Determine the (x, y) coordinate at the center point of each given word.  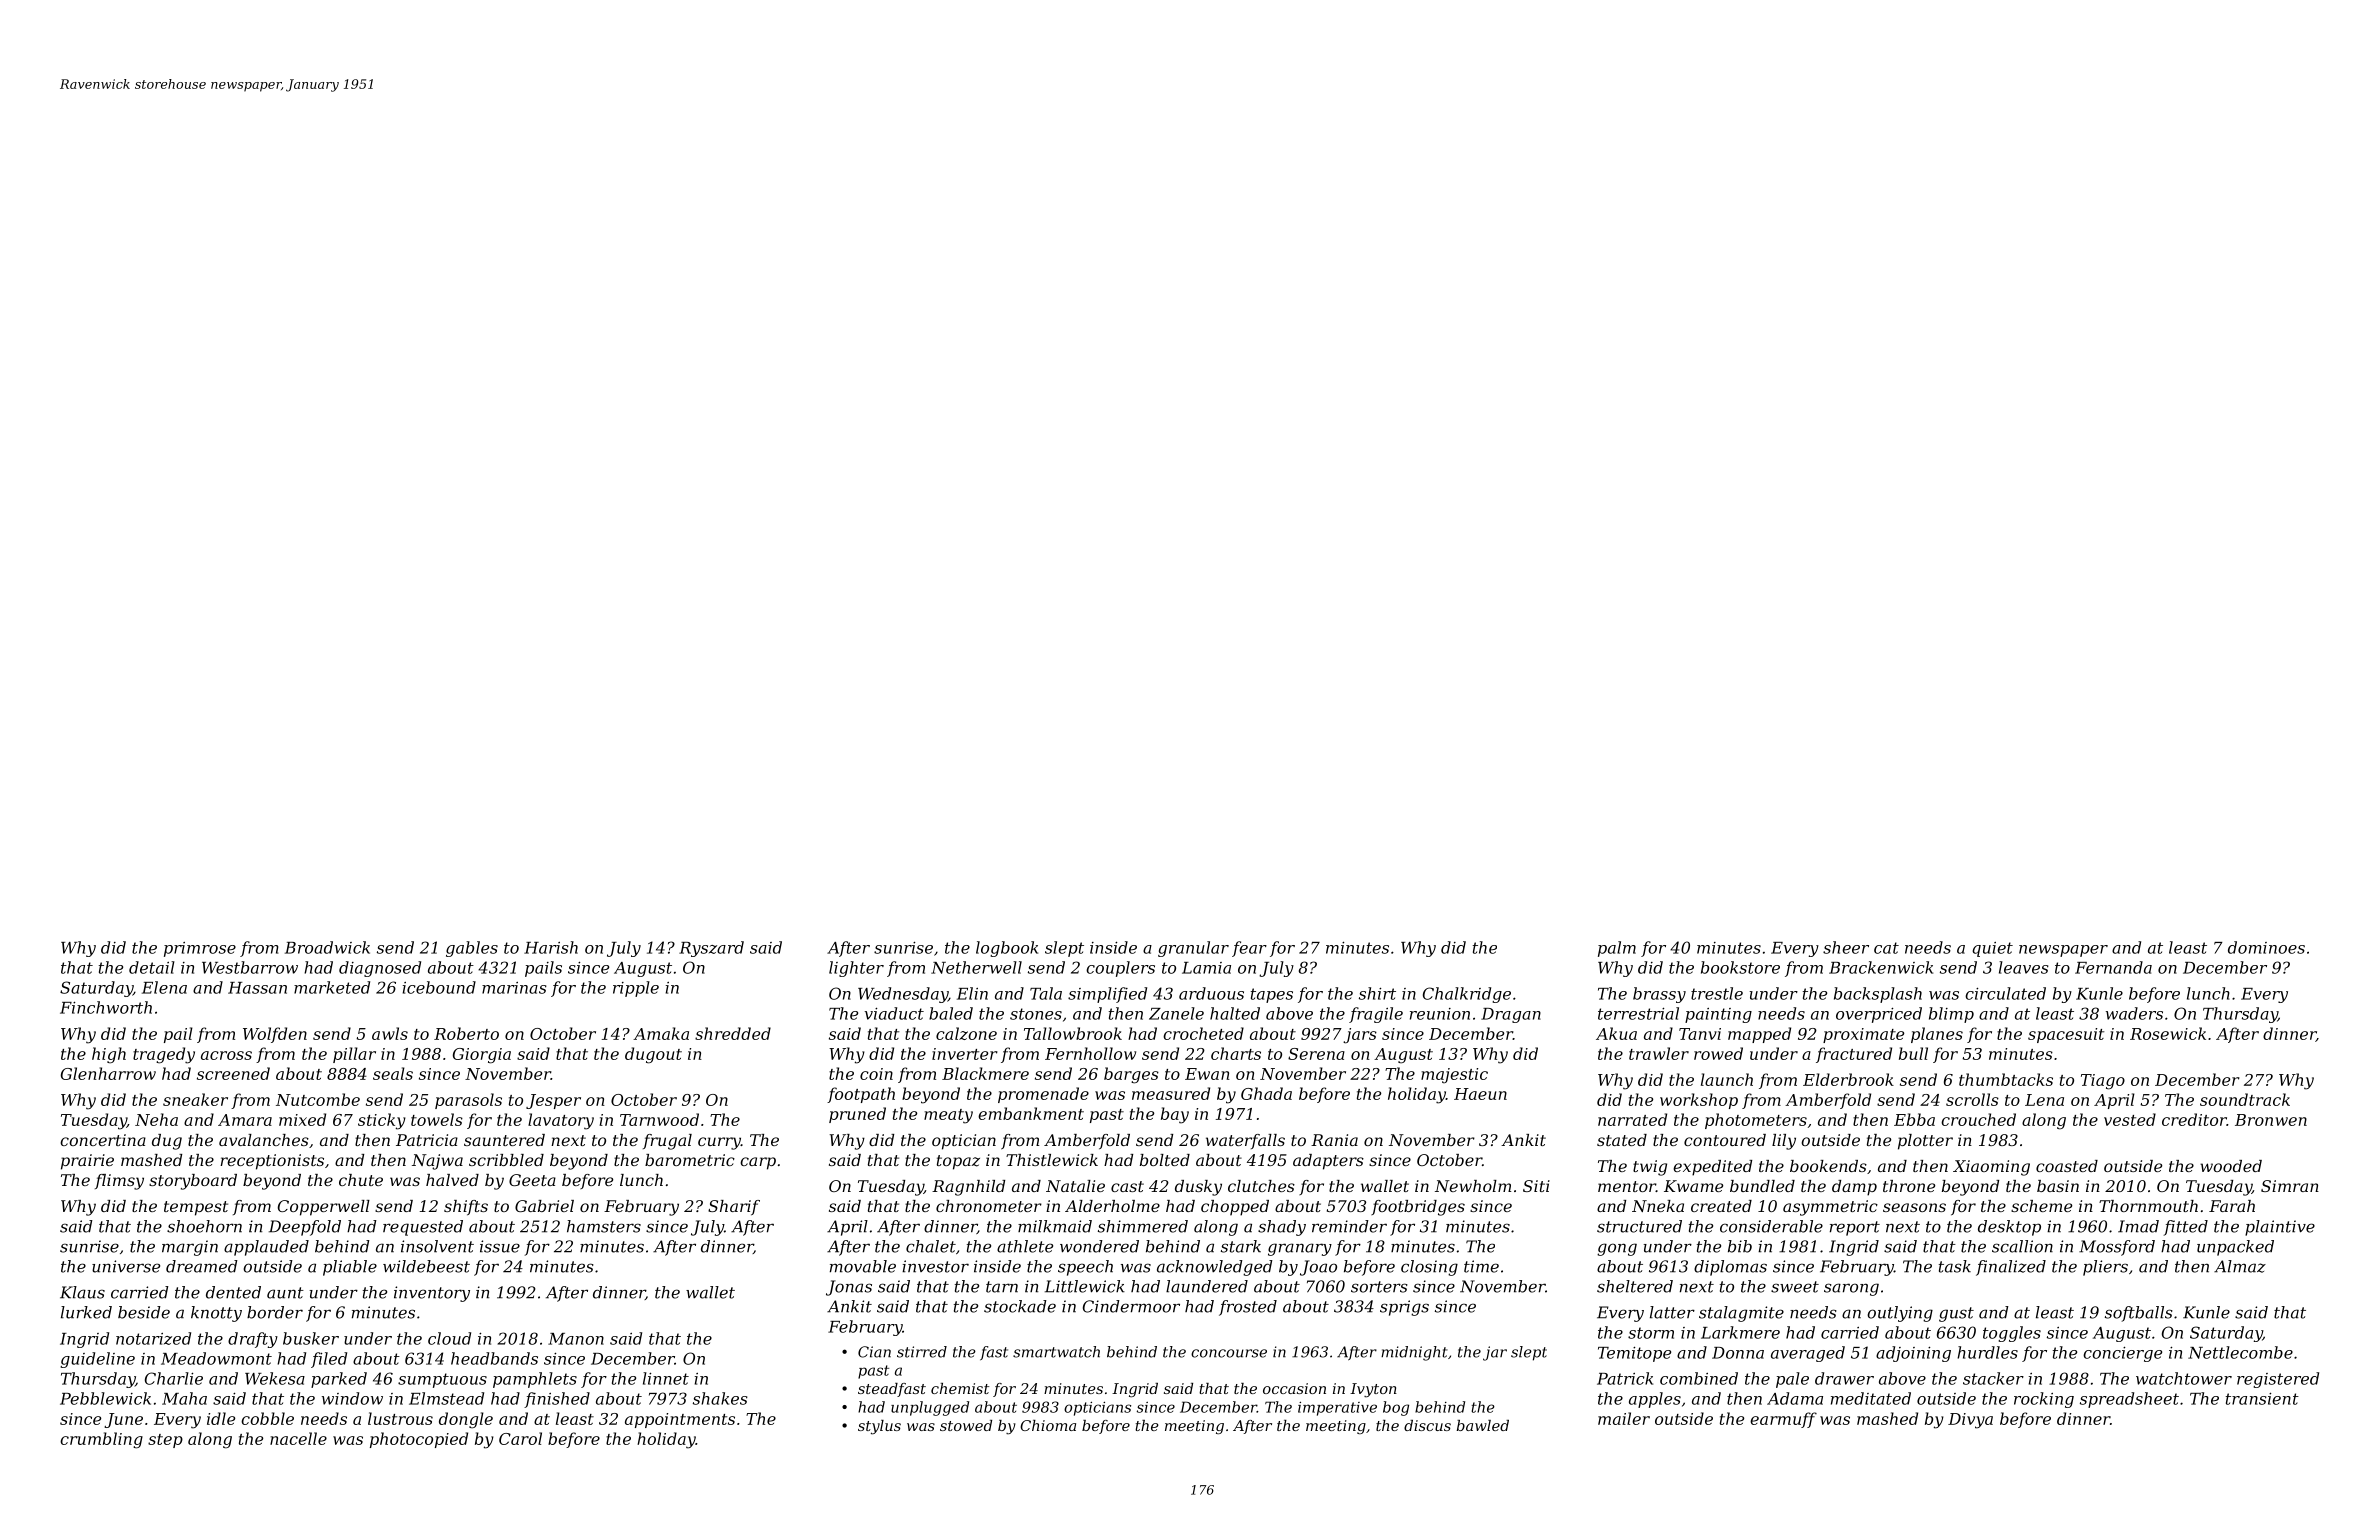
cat (1886, 948)
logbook (1007, 949)
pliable (350, 1268)
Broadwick (327, 947)
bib (1740, 1246)
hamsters (604, 1226)
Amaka (661, 1033)
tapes (1272, 995)
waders (2134, 1013)
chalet (931, 1246)
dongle (466, 1420)
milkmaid (1055, 1226)
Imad (2138, 1226)
